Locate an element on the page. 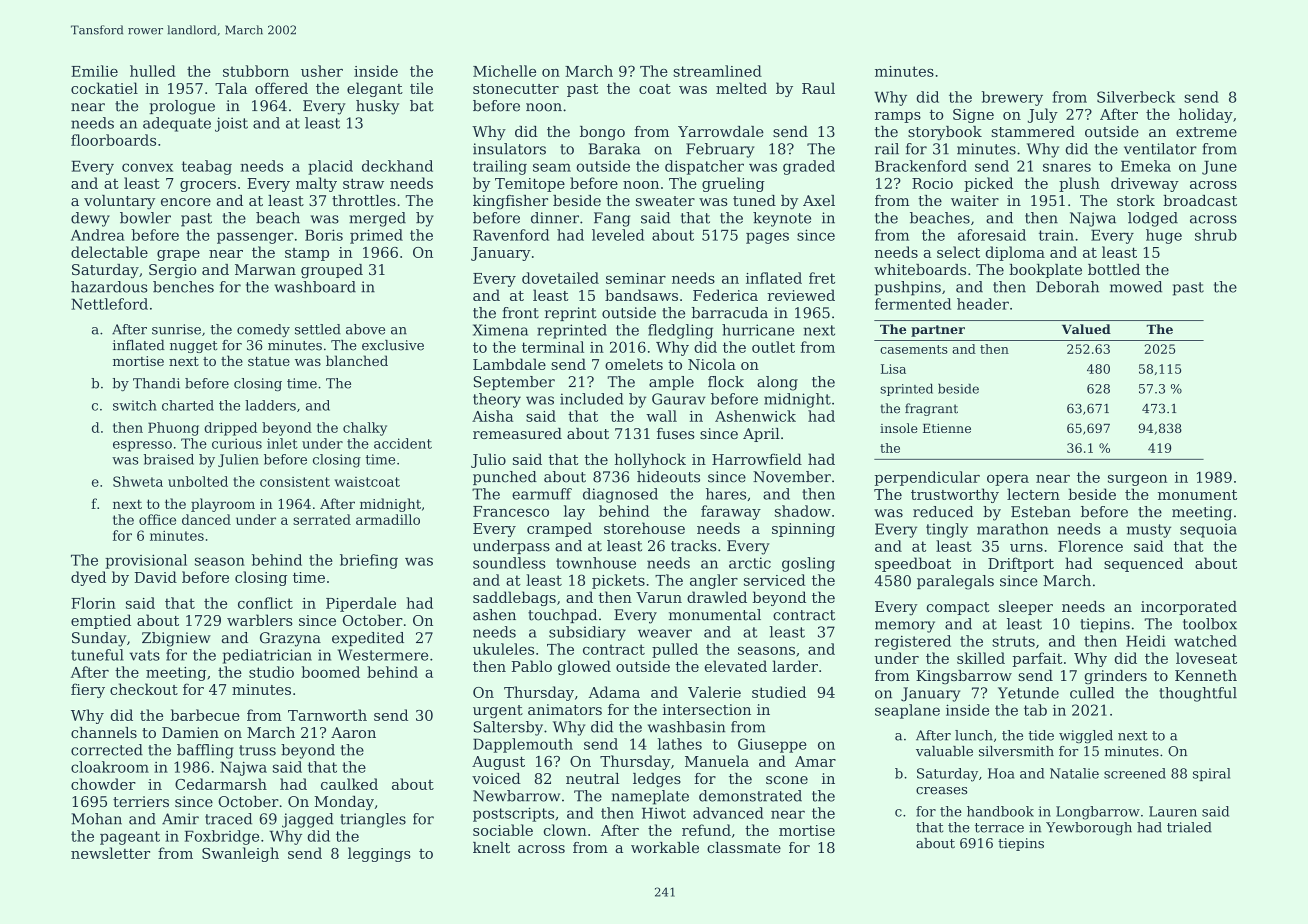 This page has width=1308, height=924. stubborn is located at coordinates (256, 71).
